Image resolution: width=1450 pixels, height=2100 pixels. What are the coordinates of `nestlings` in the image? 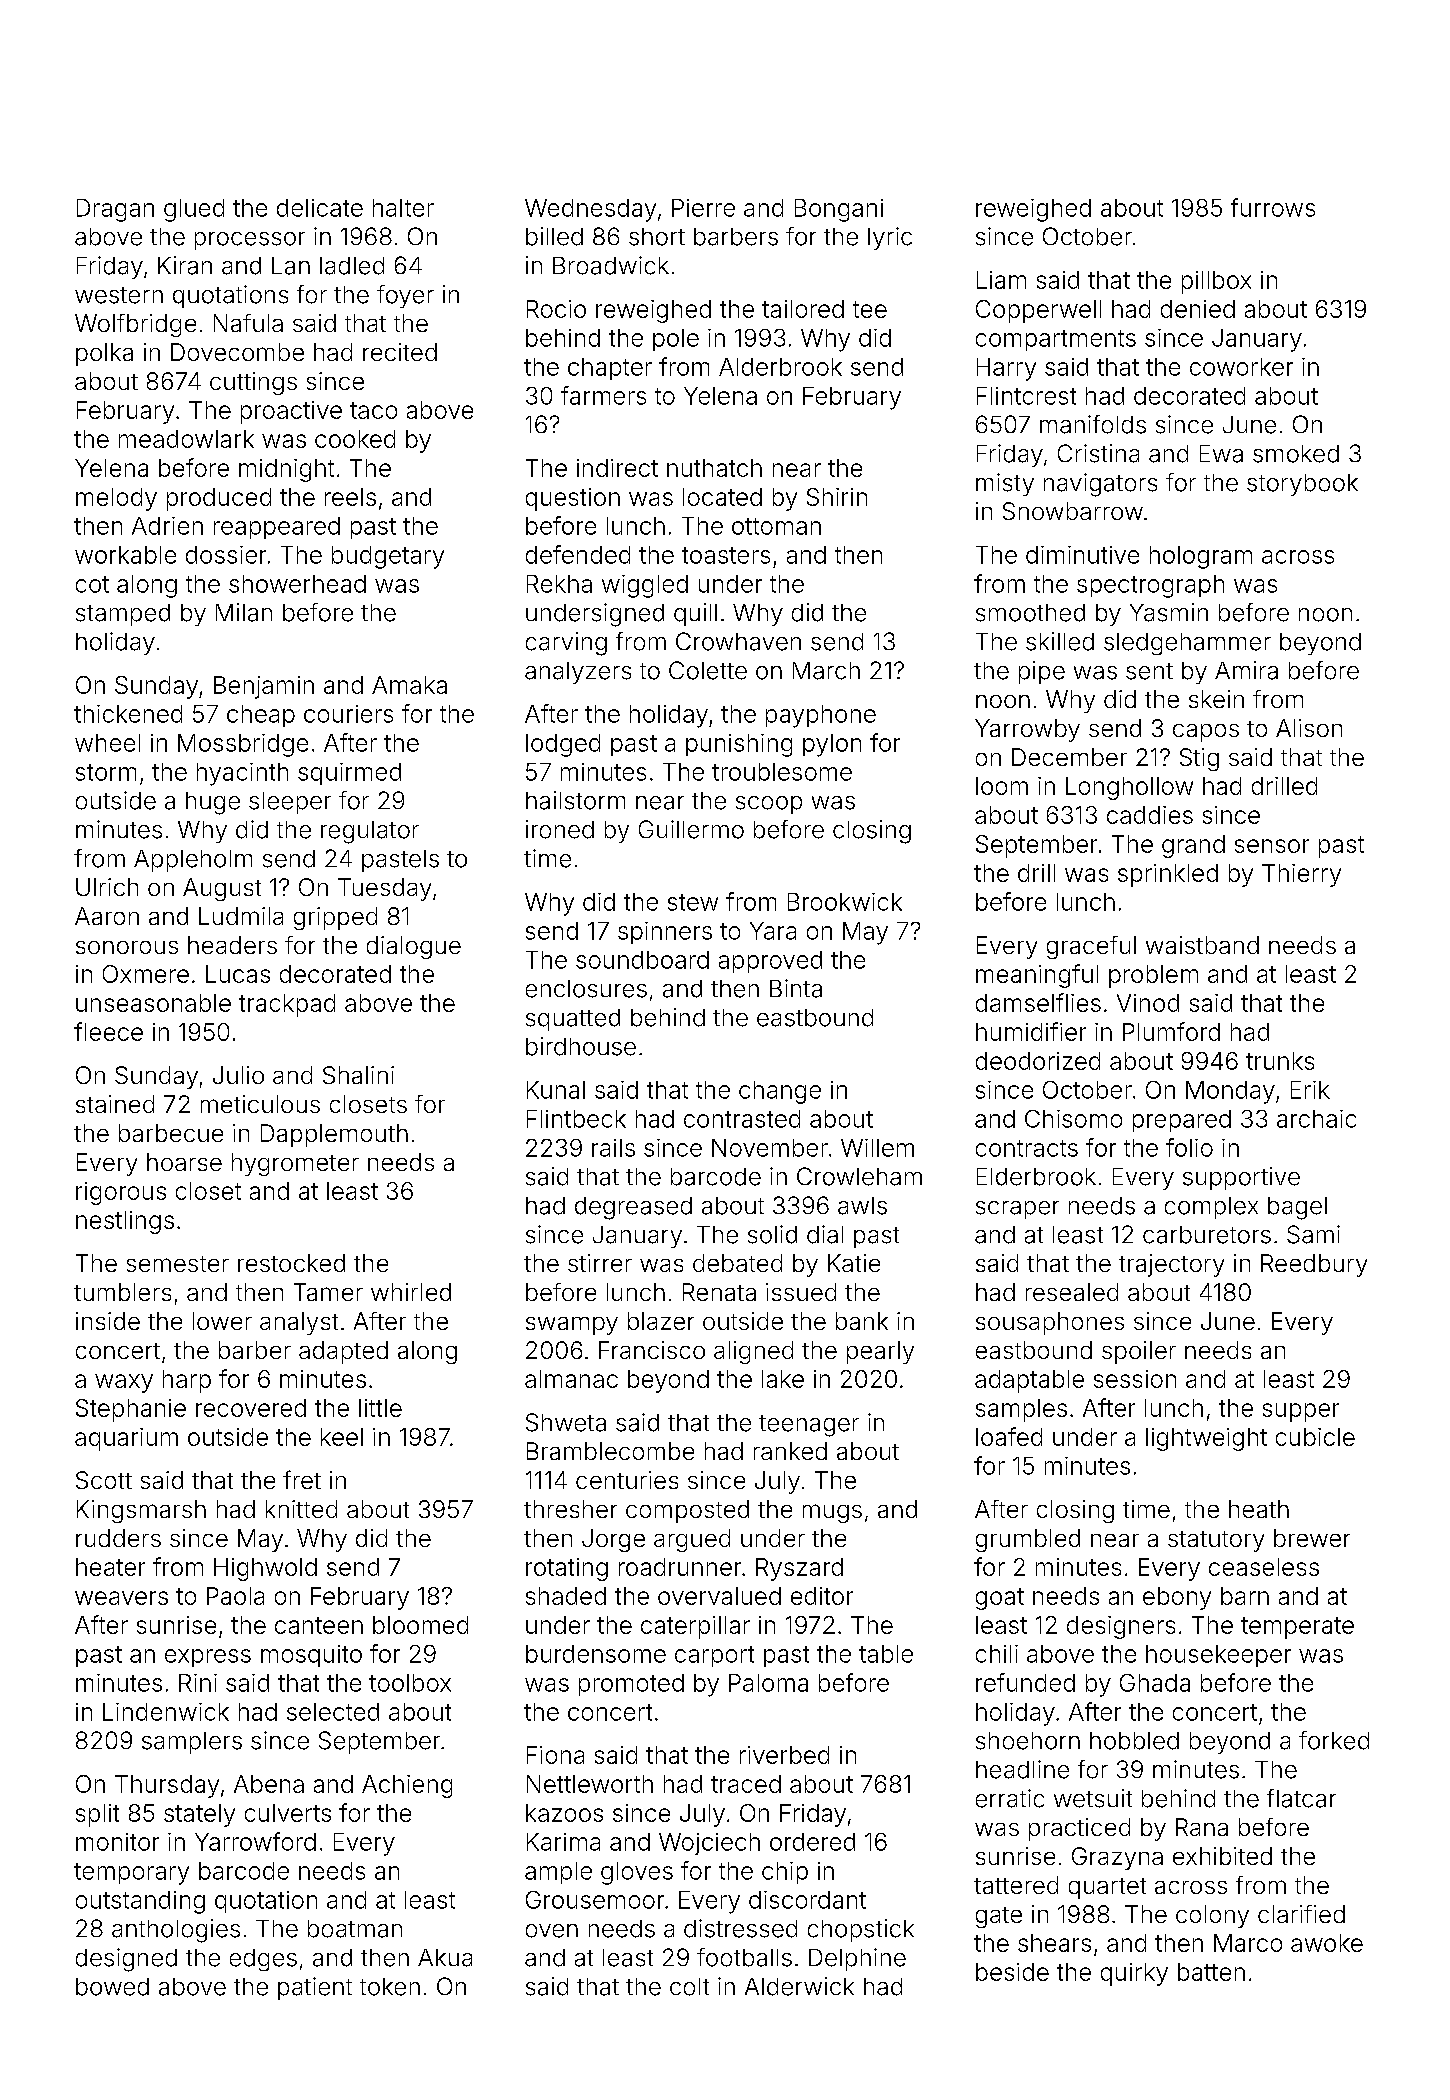 It's located at (125, 1222).
